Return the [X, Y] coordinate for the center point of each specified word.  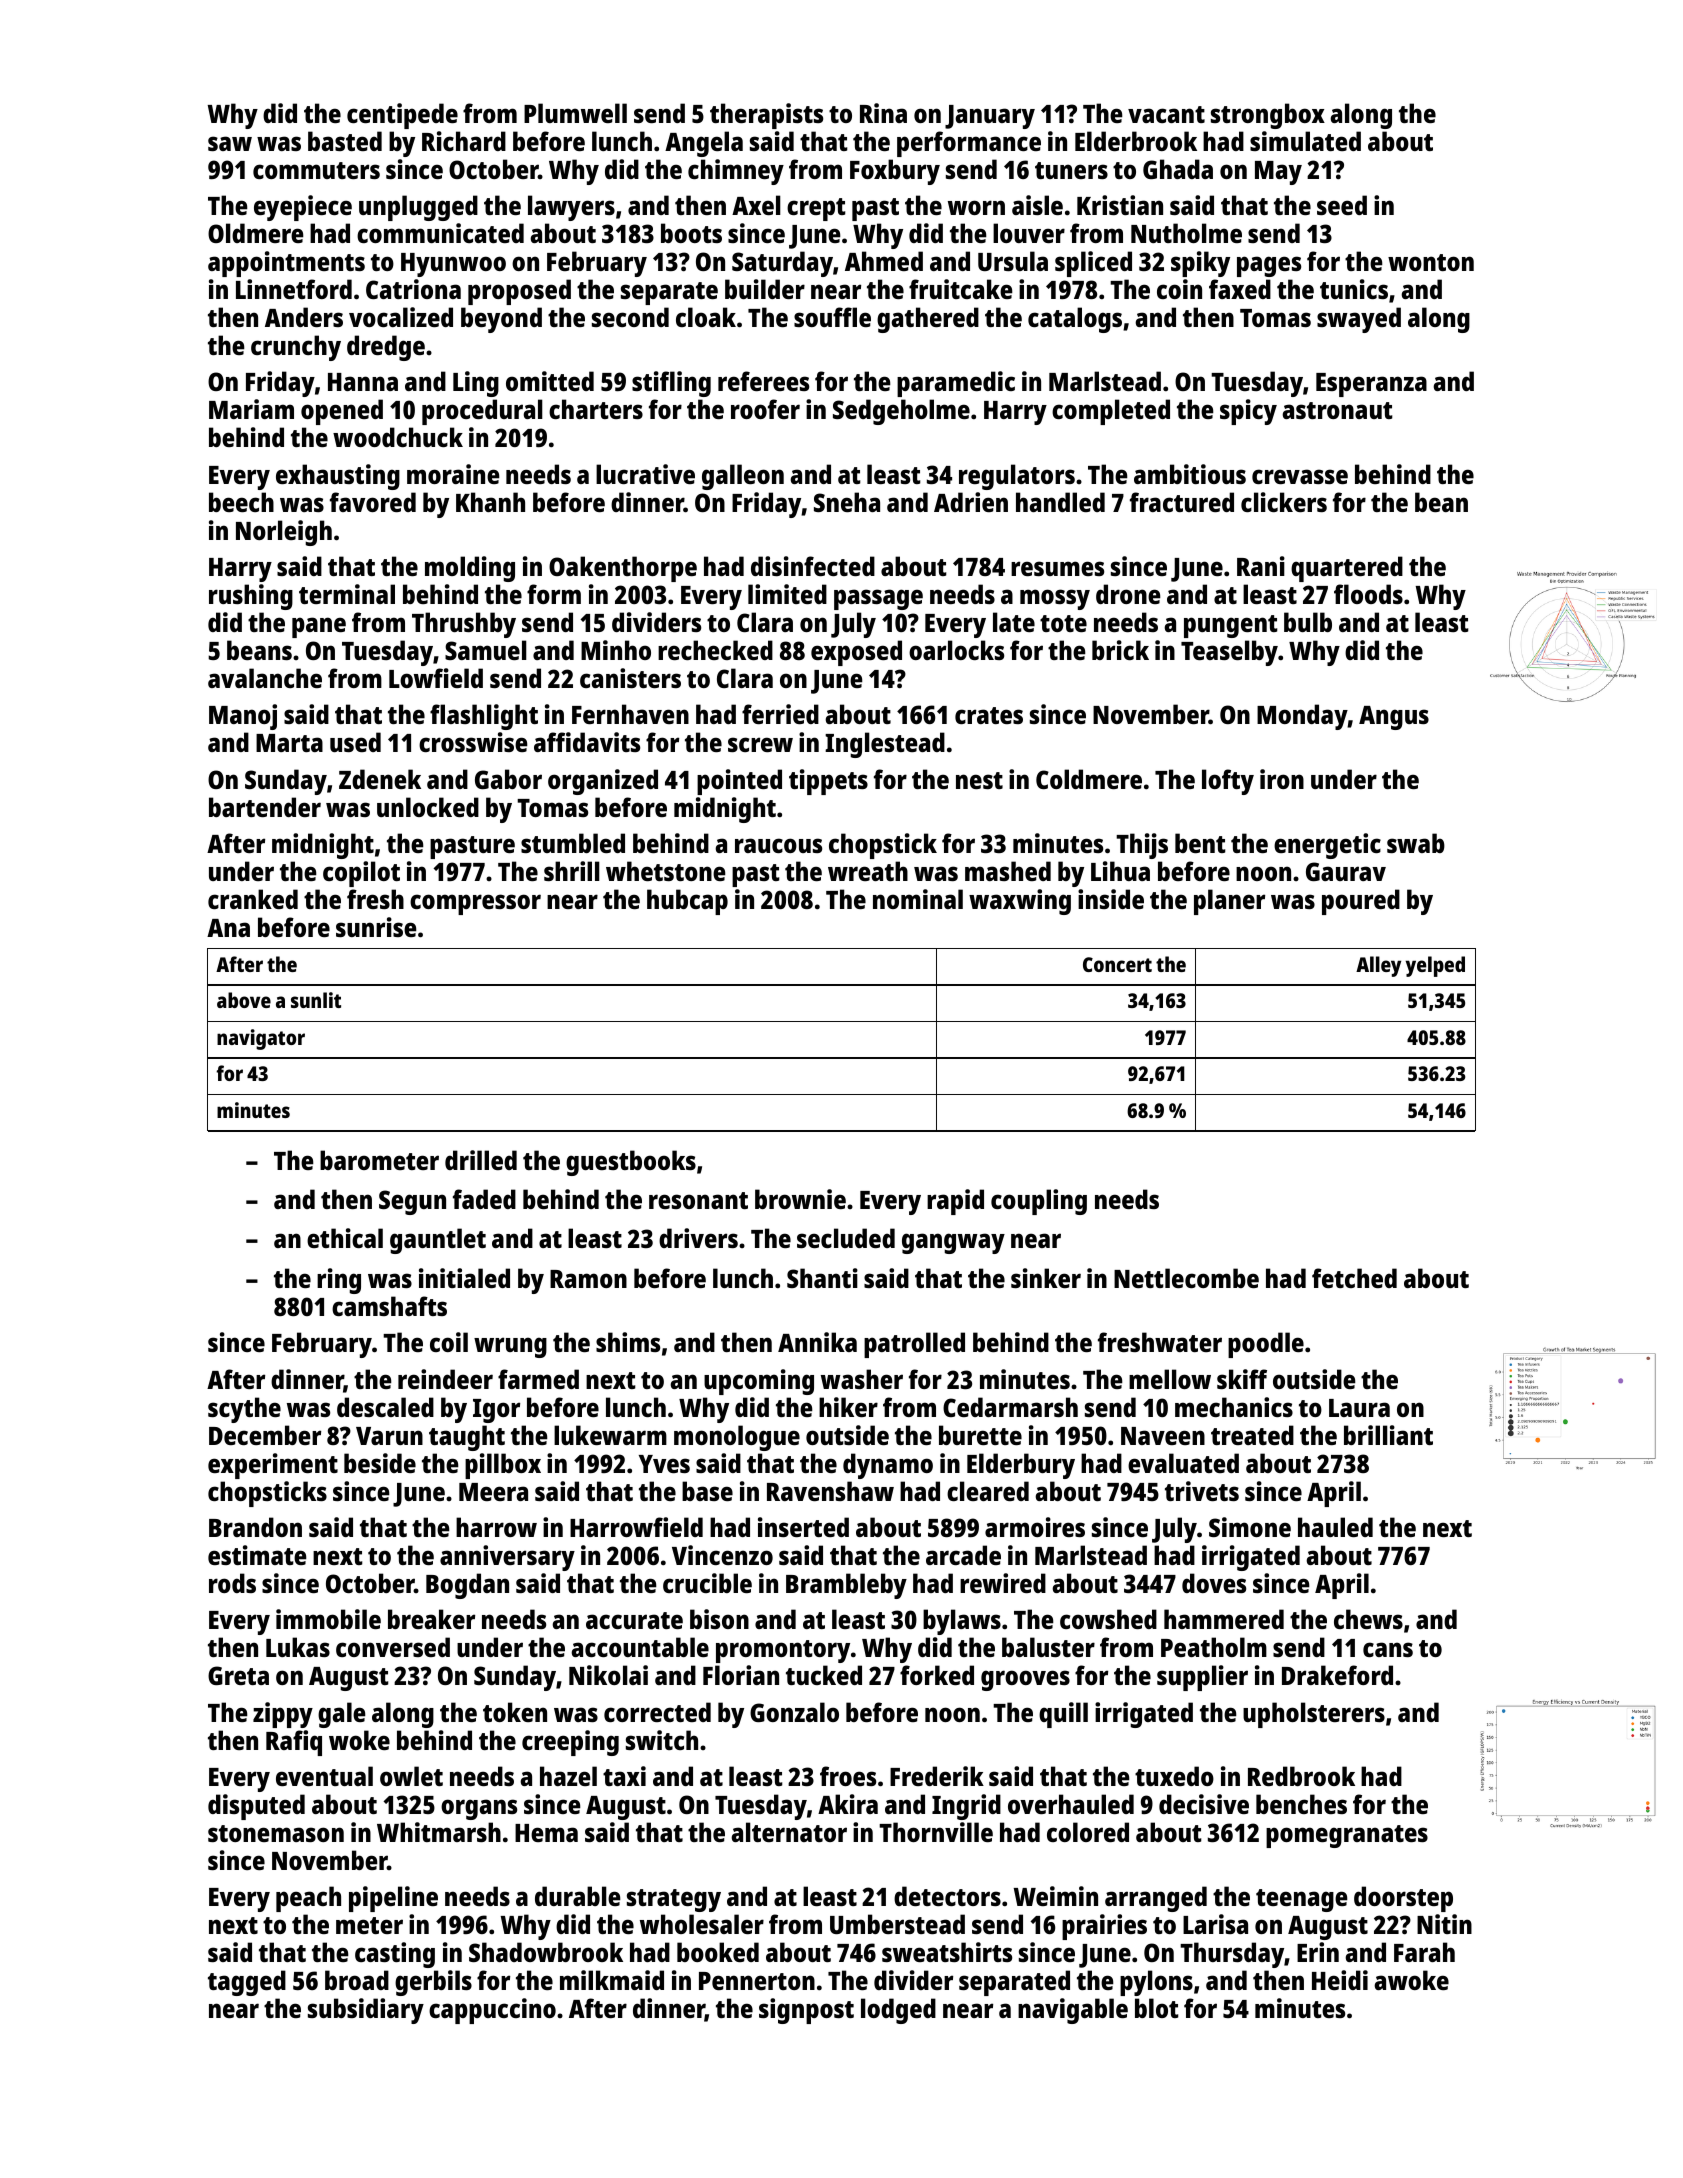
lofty [1228, 782]
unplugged [418, 208]
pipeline [393, 1899]
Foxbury [895, 172]
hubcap [687, 902]
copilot [361, 874]
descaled [385, 1407]
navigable [1073, 2011]
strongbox [1268, 116]
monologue [737, 1438]
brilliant [1388, 1435]
